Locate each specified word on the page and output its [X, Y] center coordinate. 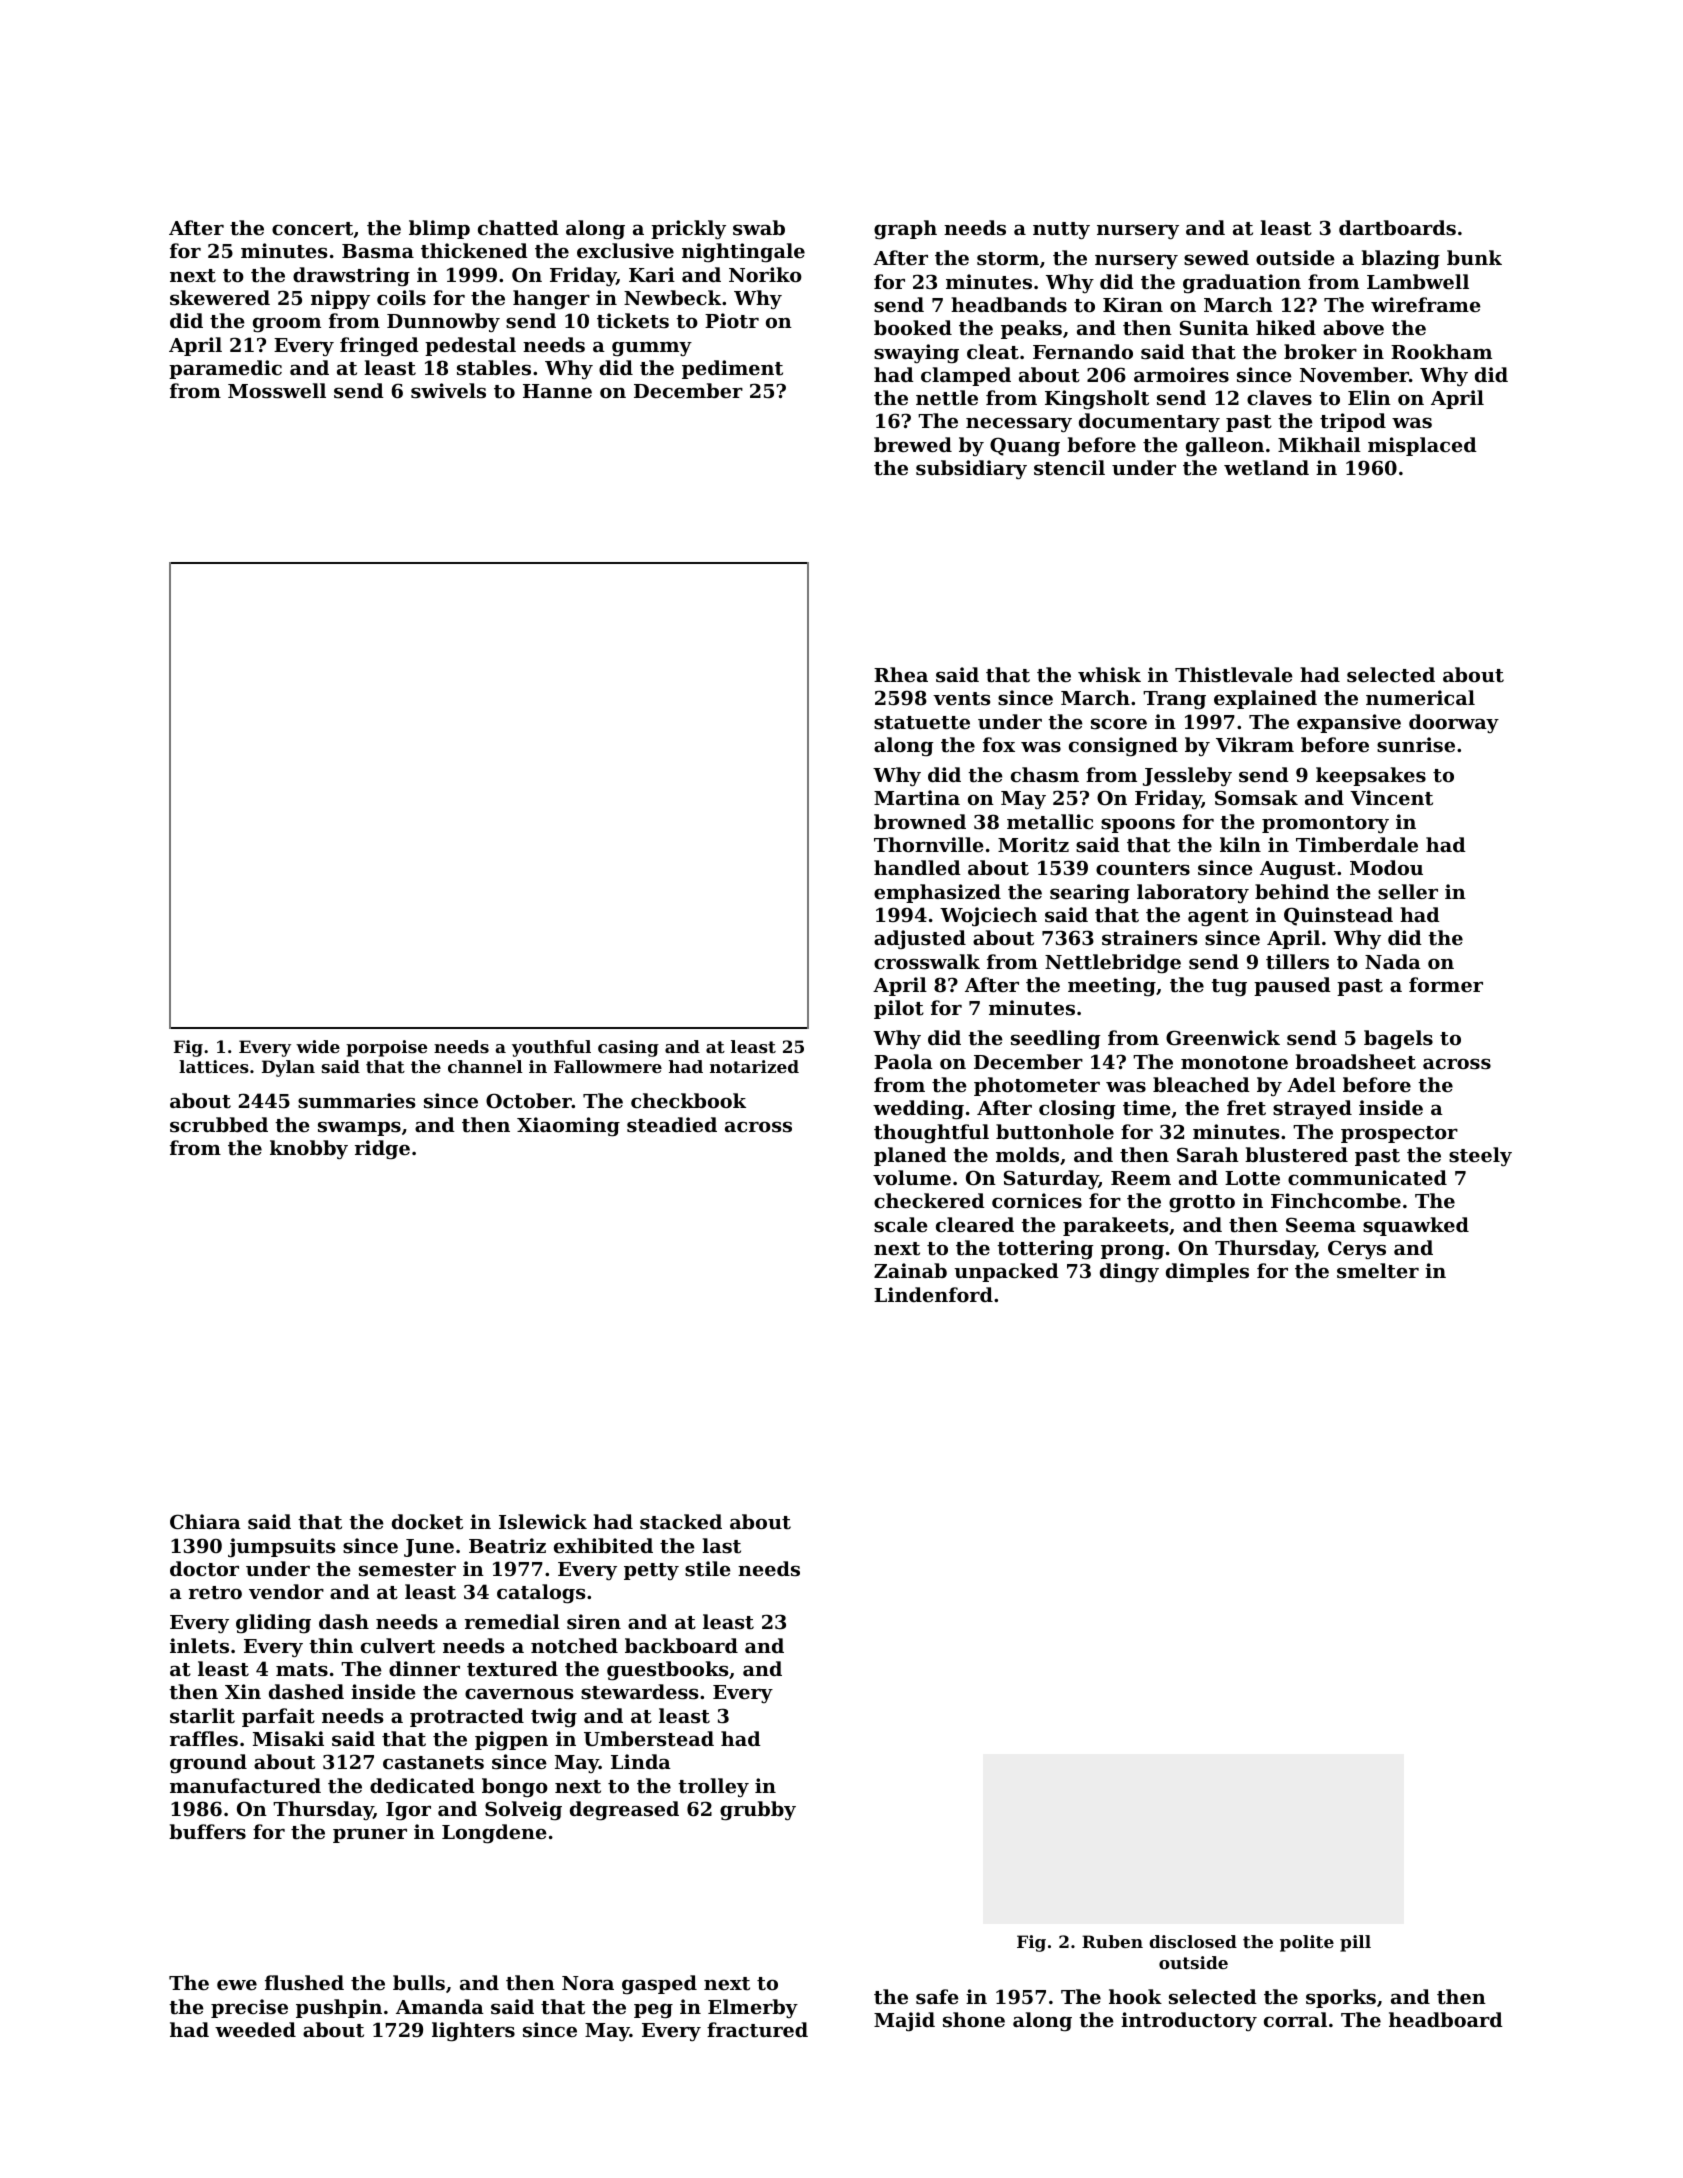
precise [249, 2008]
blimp [439, 229]
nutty [1061, 231]
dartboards [1397, 227]
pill [1355, 1943]
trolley [713, 1787]
